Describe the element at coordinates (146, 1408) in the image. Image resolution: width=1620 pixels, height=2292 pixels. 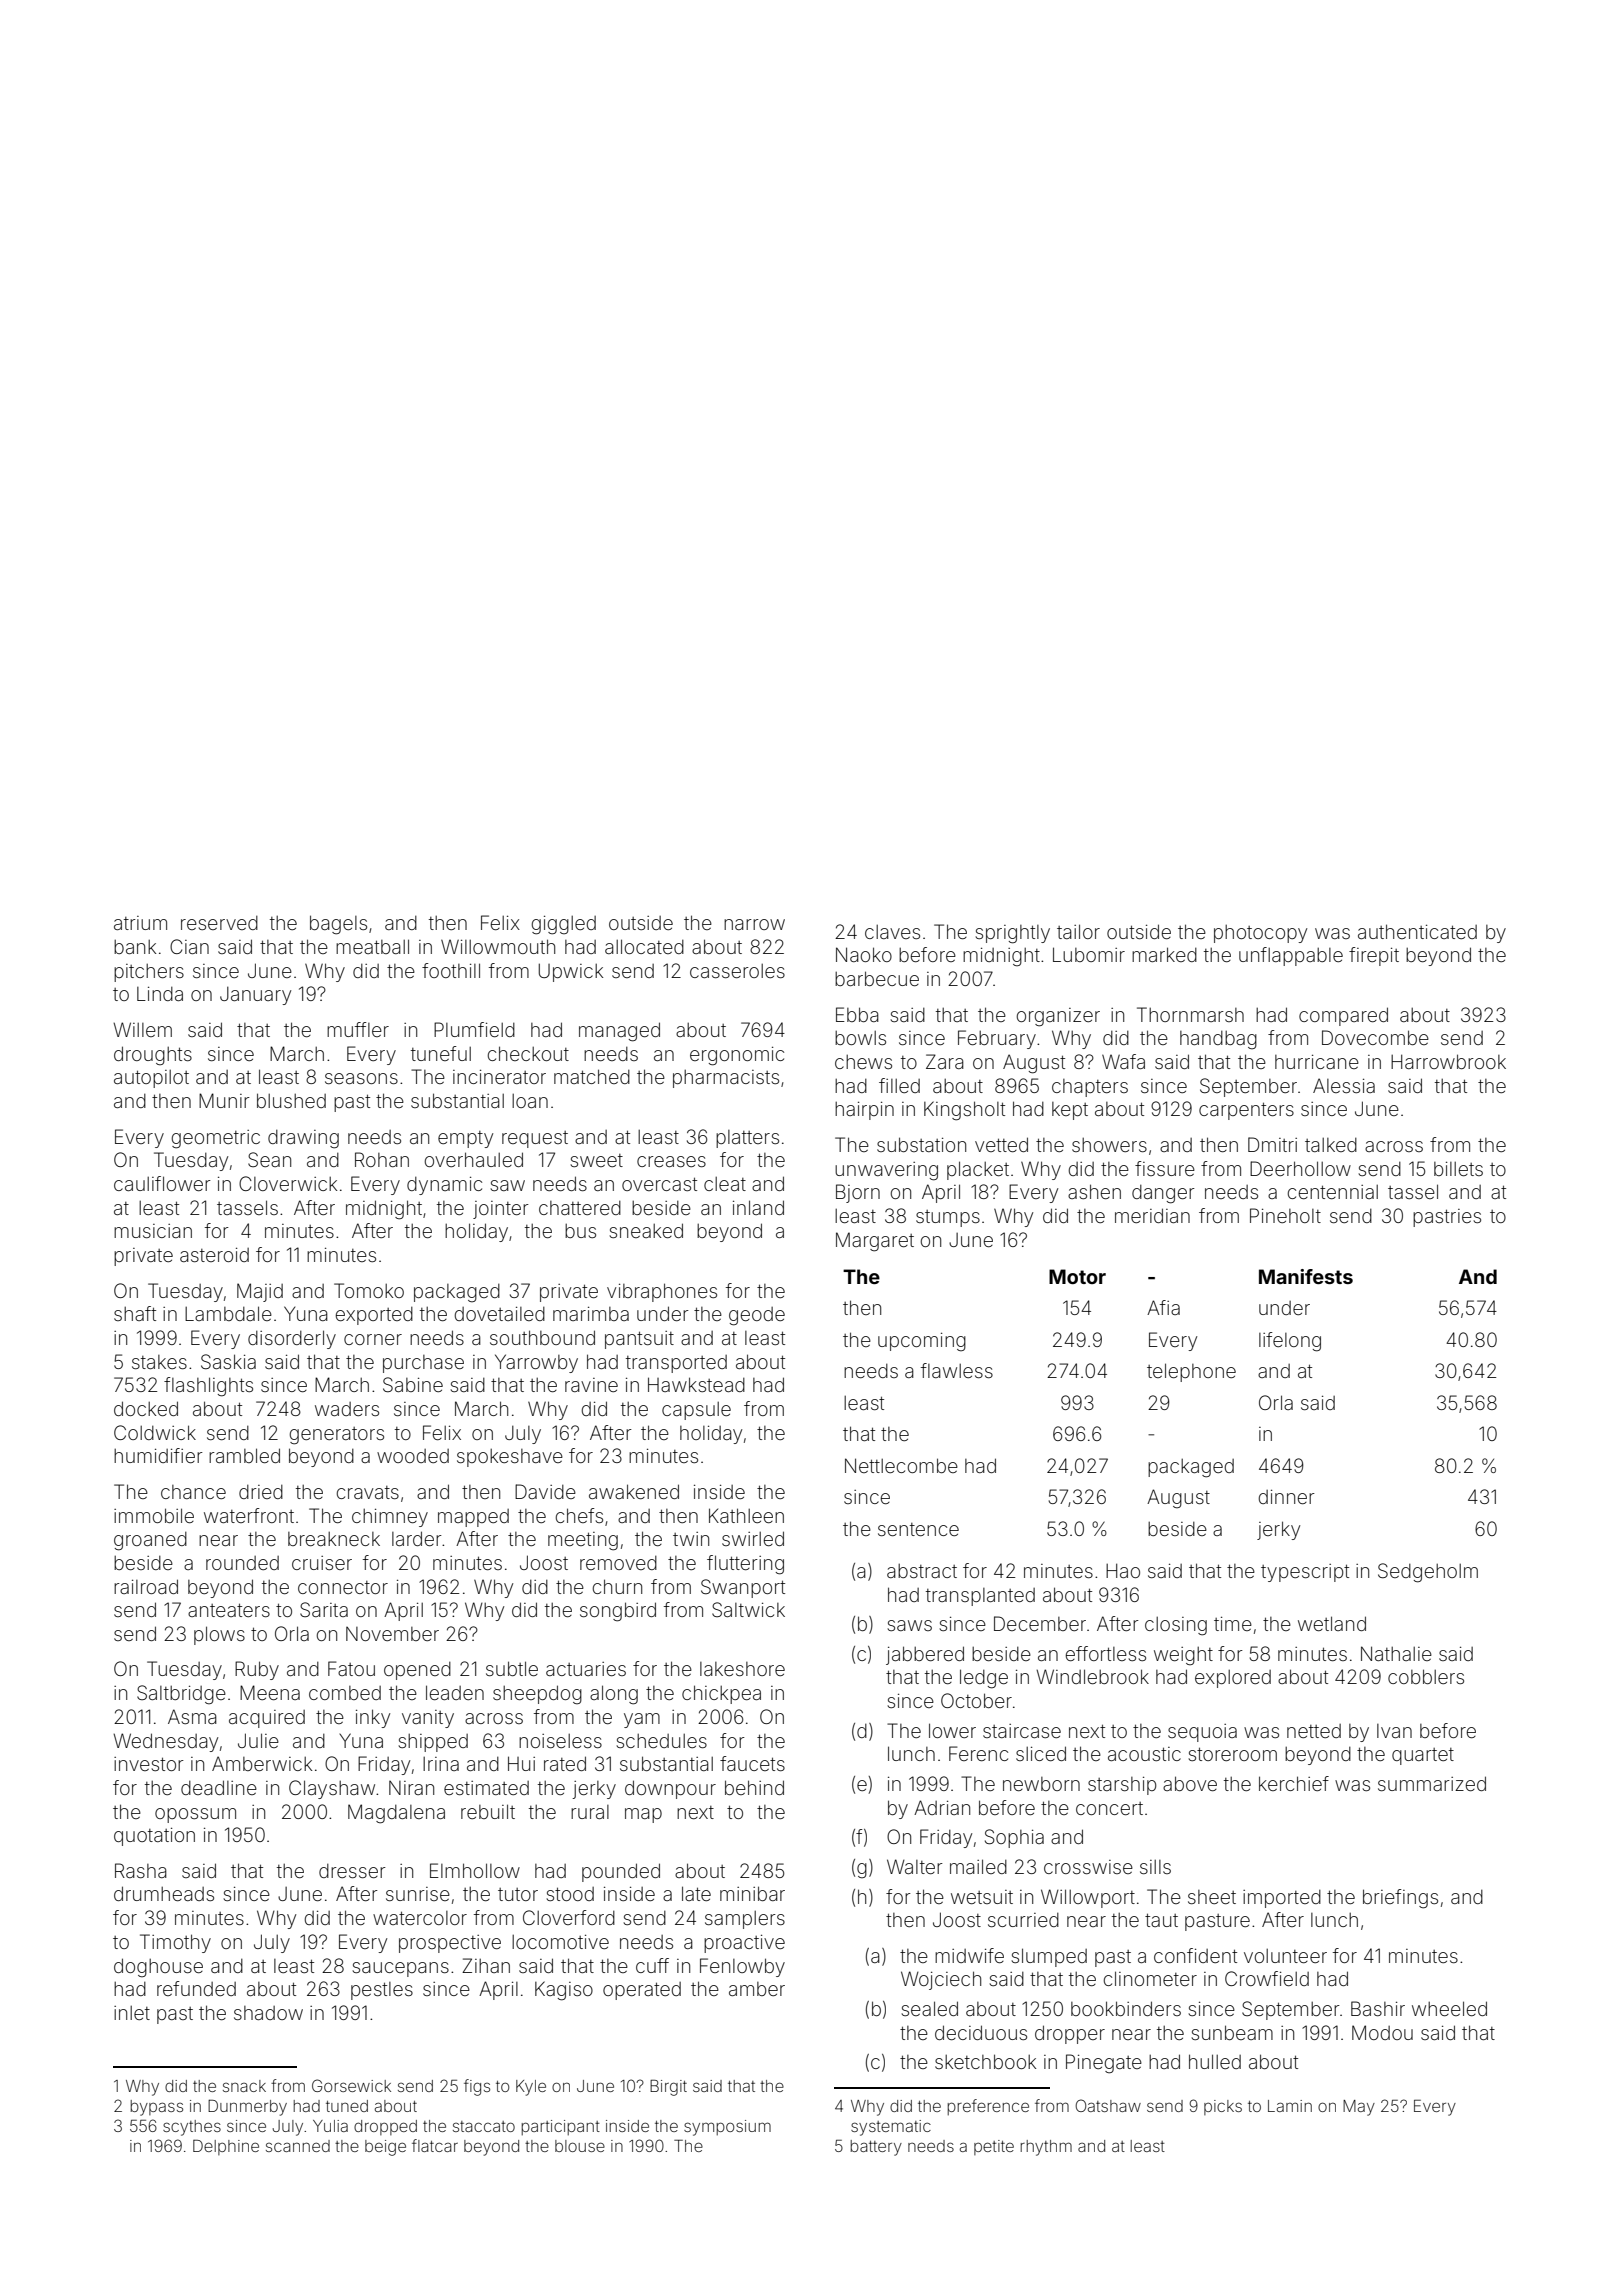
I see `docked` at that location.
